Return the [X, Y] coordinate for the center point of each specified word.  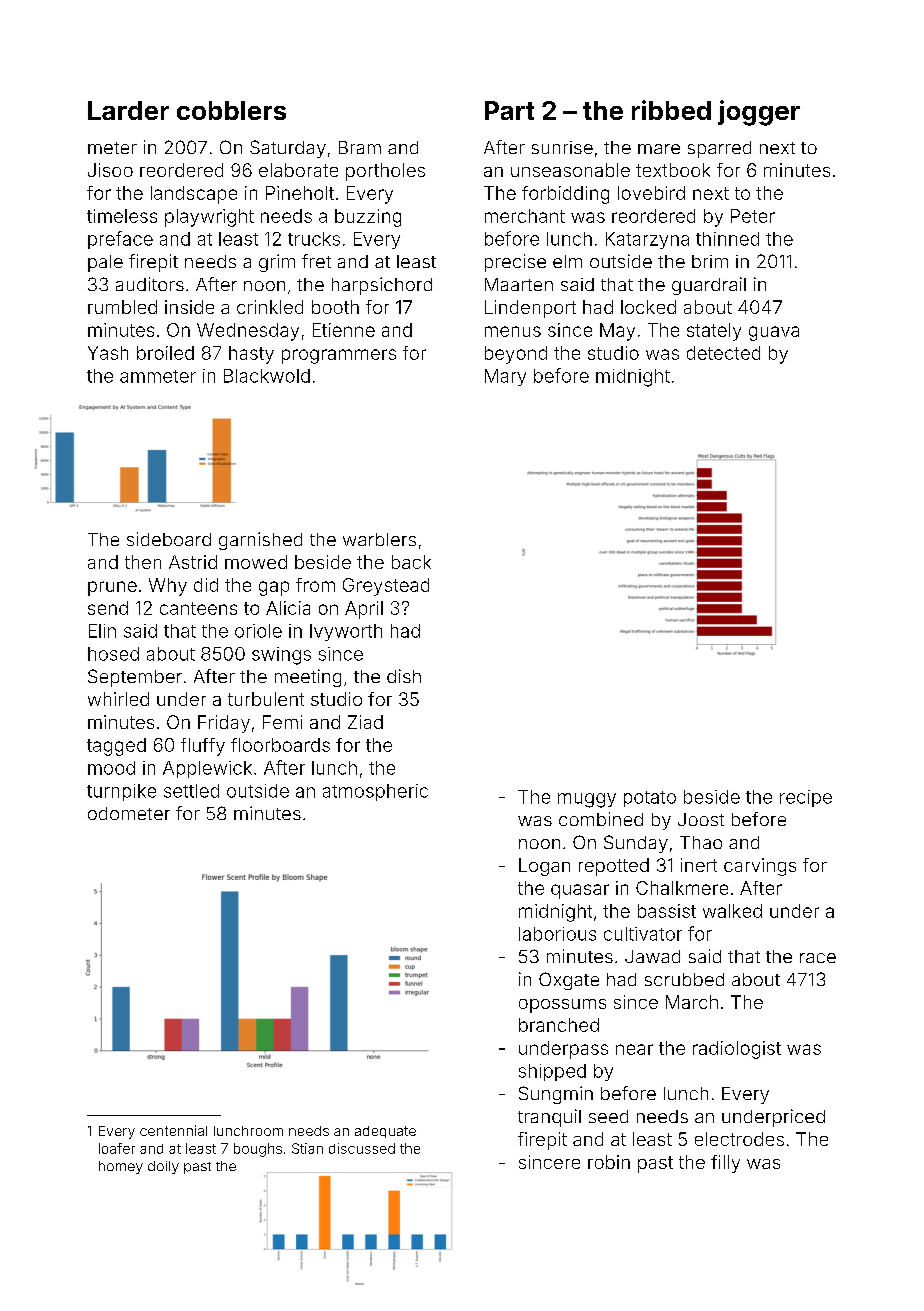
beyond [516, 355]
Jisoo [110, 170]
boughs [258, 1150]
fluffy [203, 747]
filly [725, 1164]
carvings [760, 867]
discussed [362, 1148]
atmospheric [375, 792]
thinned [727, 239]
